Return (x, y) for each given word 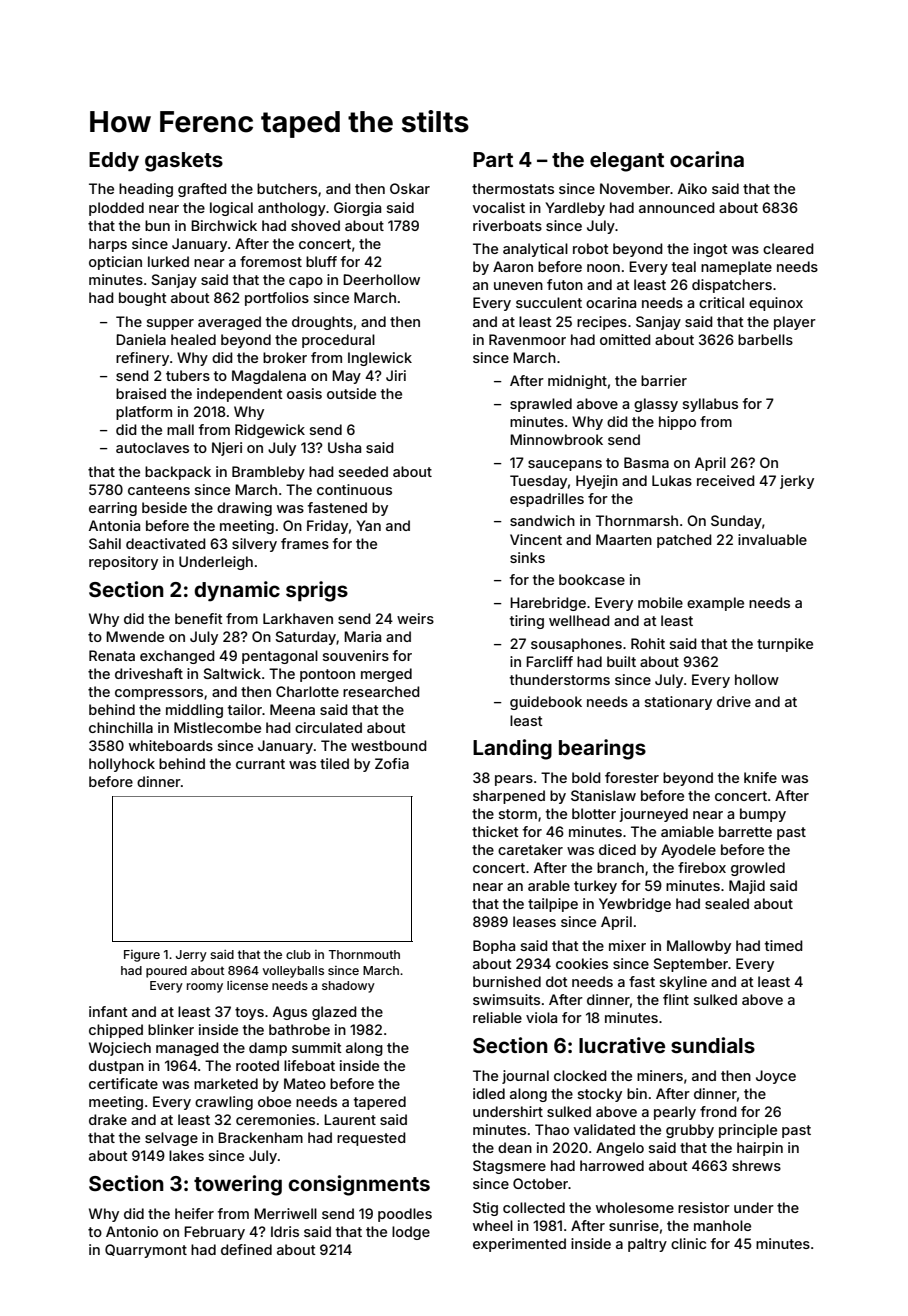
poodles (405, 1215)
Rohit (648, 643)
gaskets (184, 162)
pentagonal (280, 657)
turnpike (785, 645)
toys (249, 1013)
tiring (527, 622)
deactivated (166, 543)
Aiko (692, 188)
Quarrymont (146, 1251)
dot (557, 981)
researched (381, 691)
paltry (647, 1245)
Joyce (776, 1077)
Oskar (410, 188)
